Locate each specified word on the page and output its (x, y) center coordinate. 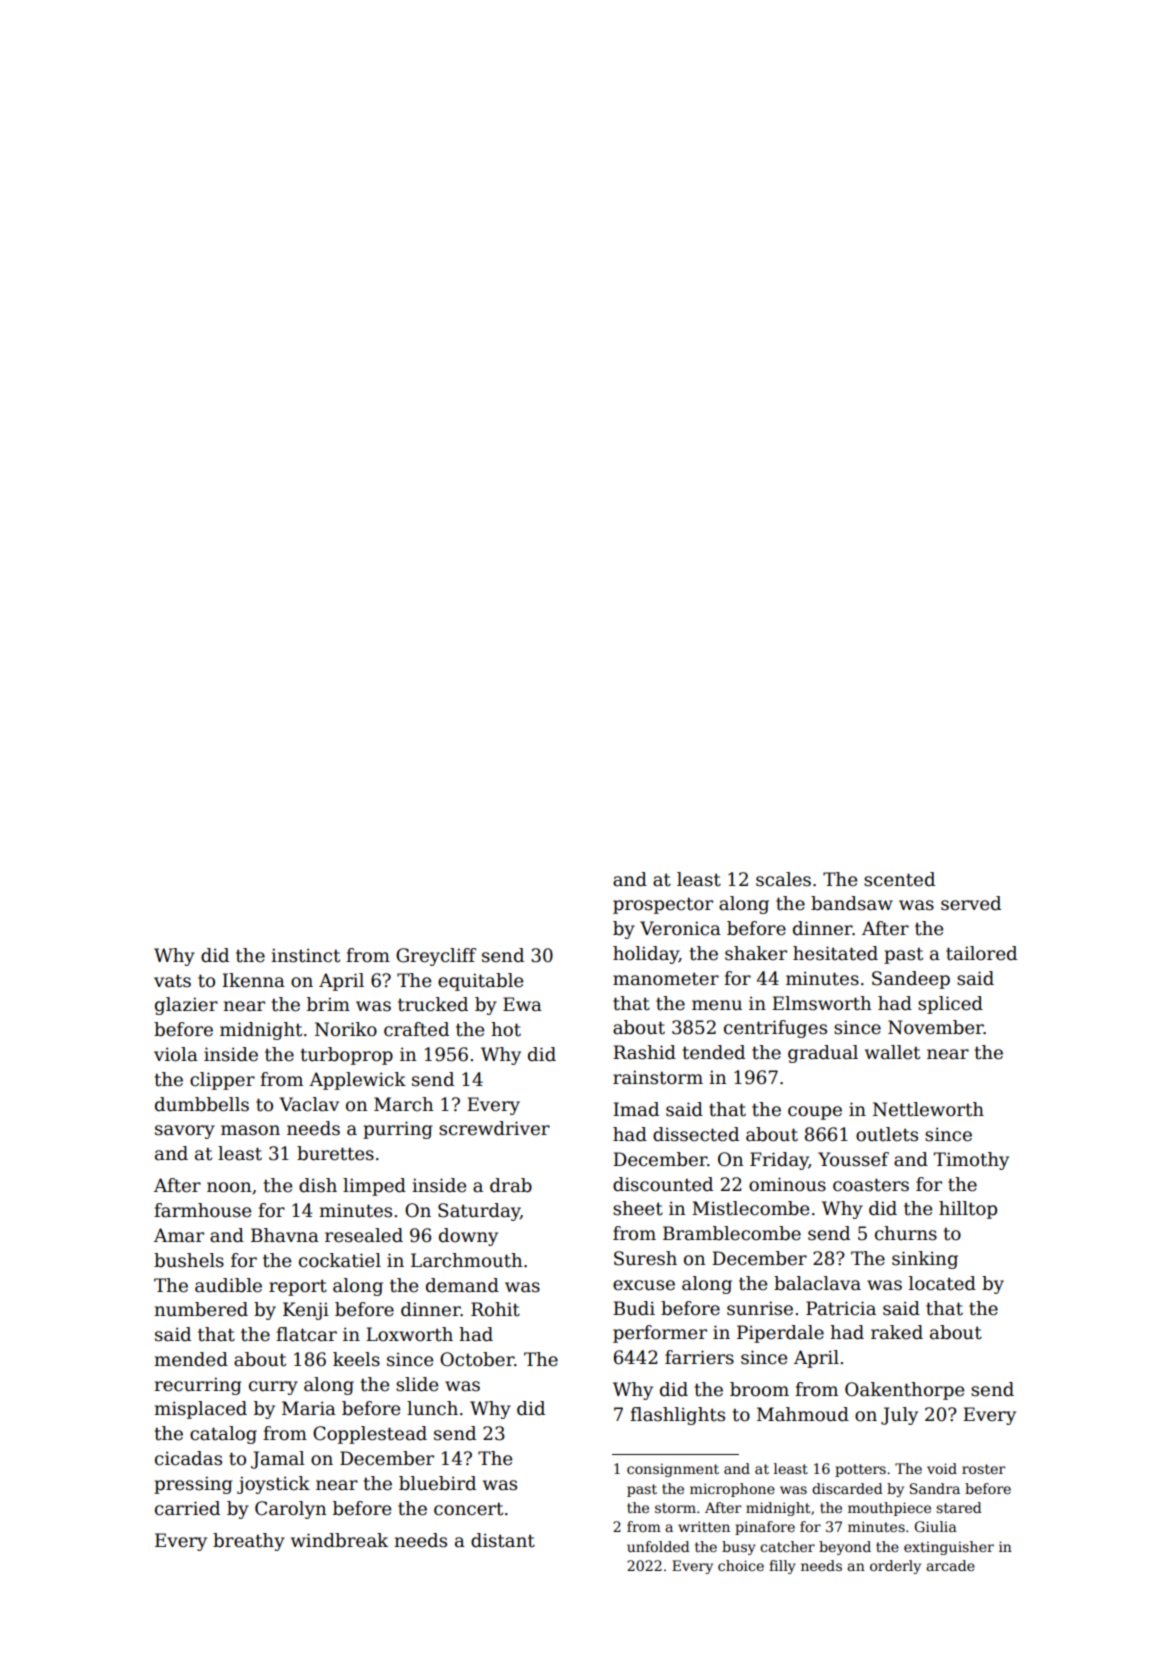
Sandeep (911, 980)
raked (897, 1332)
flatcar (306, 1334)
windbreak (339, 1540)
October (477, 1359)
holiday (646, 955)
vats (172, 981)
